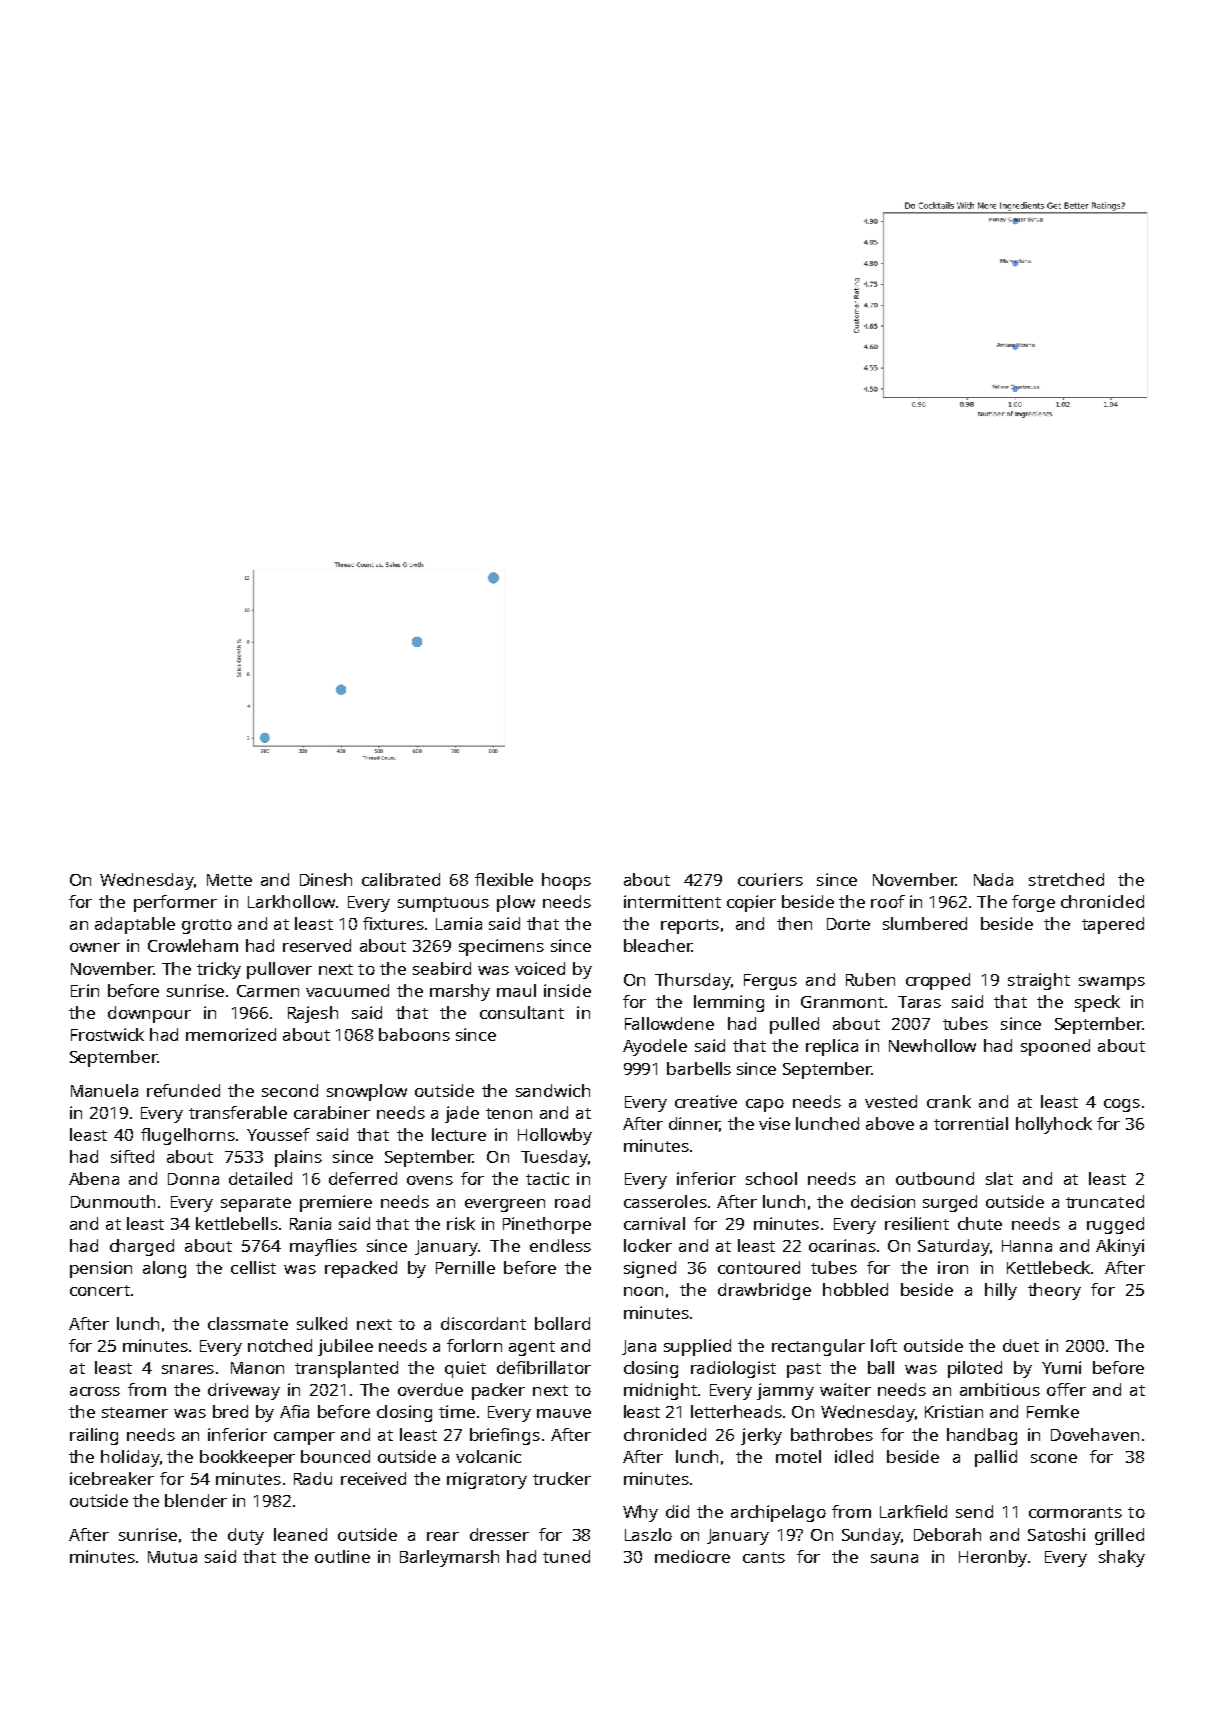 The width and height of the screenshot is (1214, 1717). I want to click on mauve, so click(564, 1413).
